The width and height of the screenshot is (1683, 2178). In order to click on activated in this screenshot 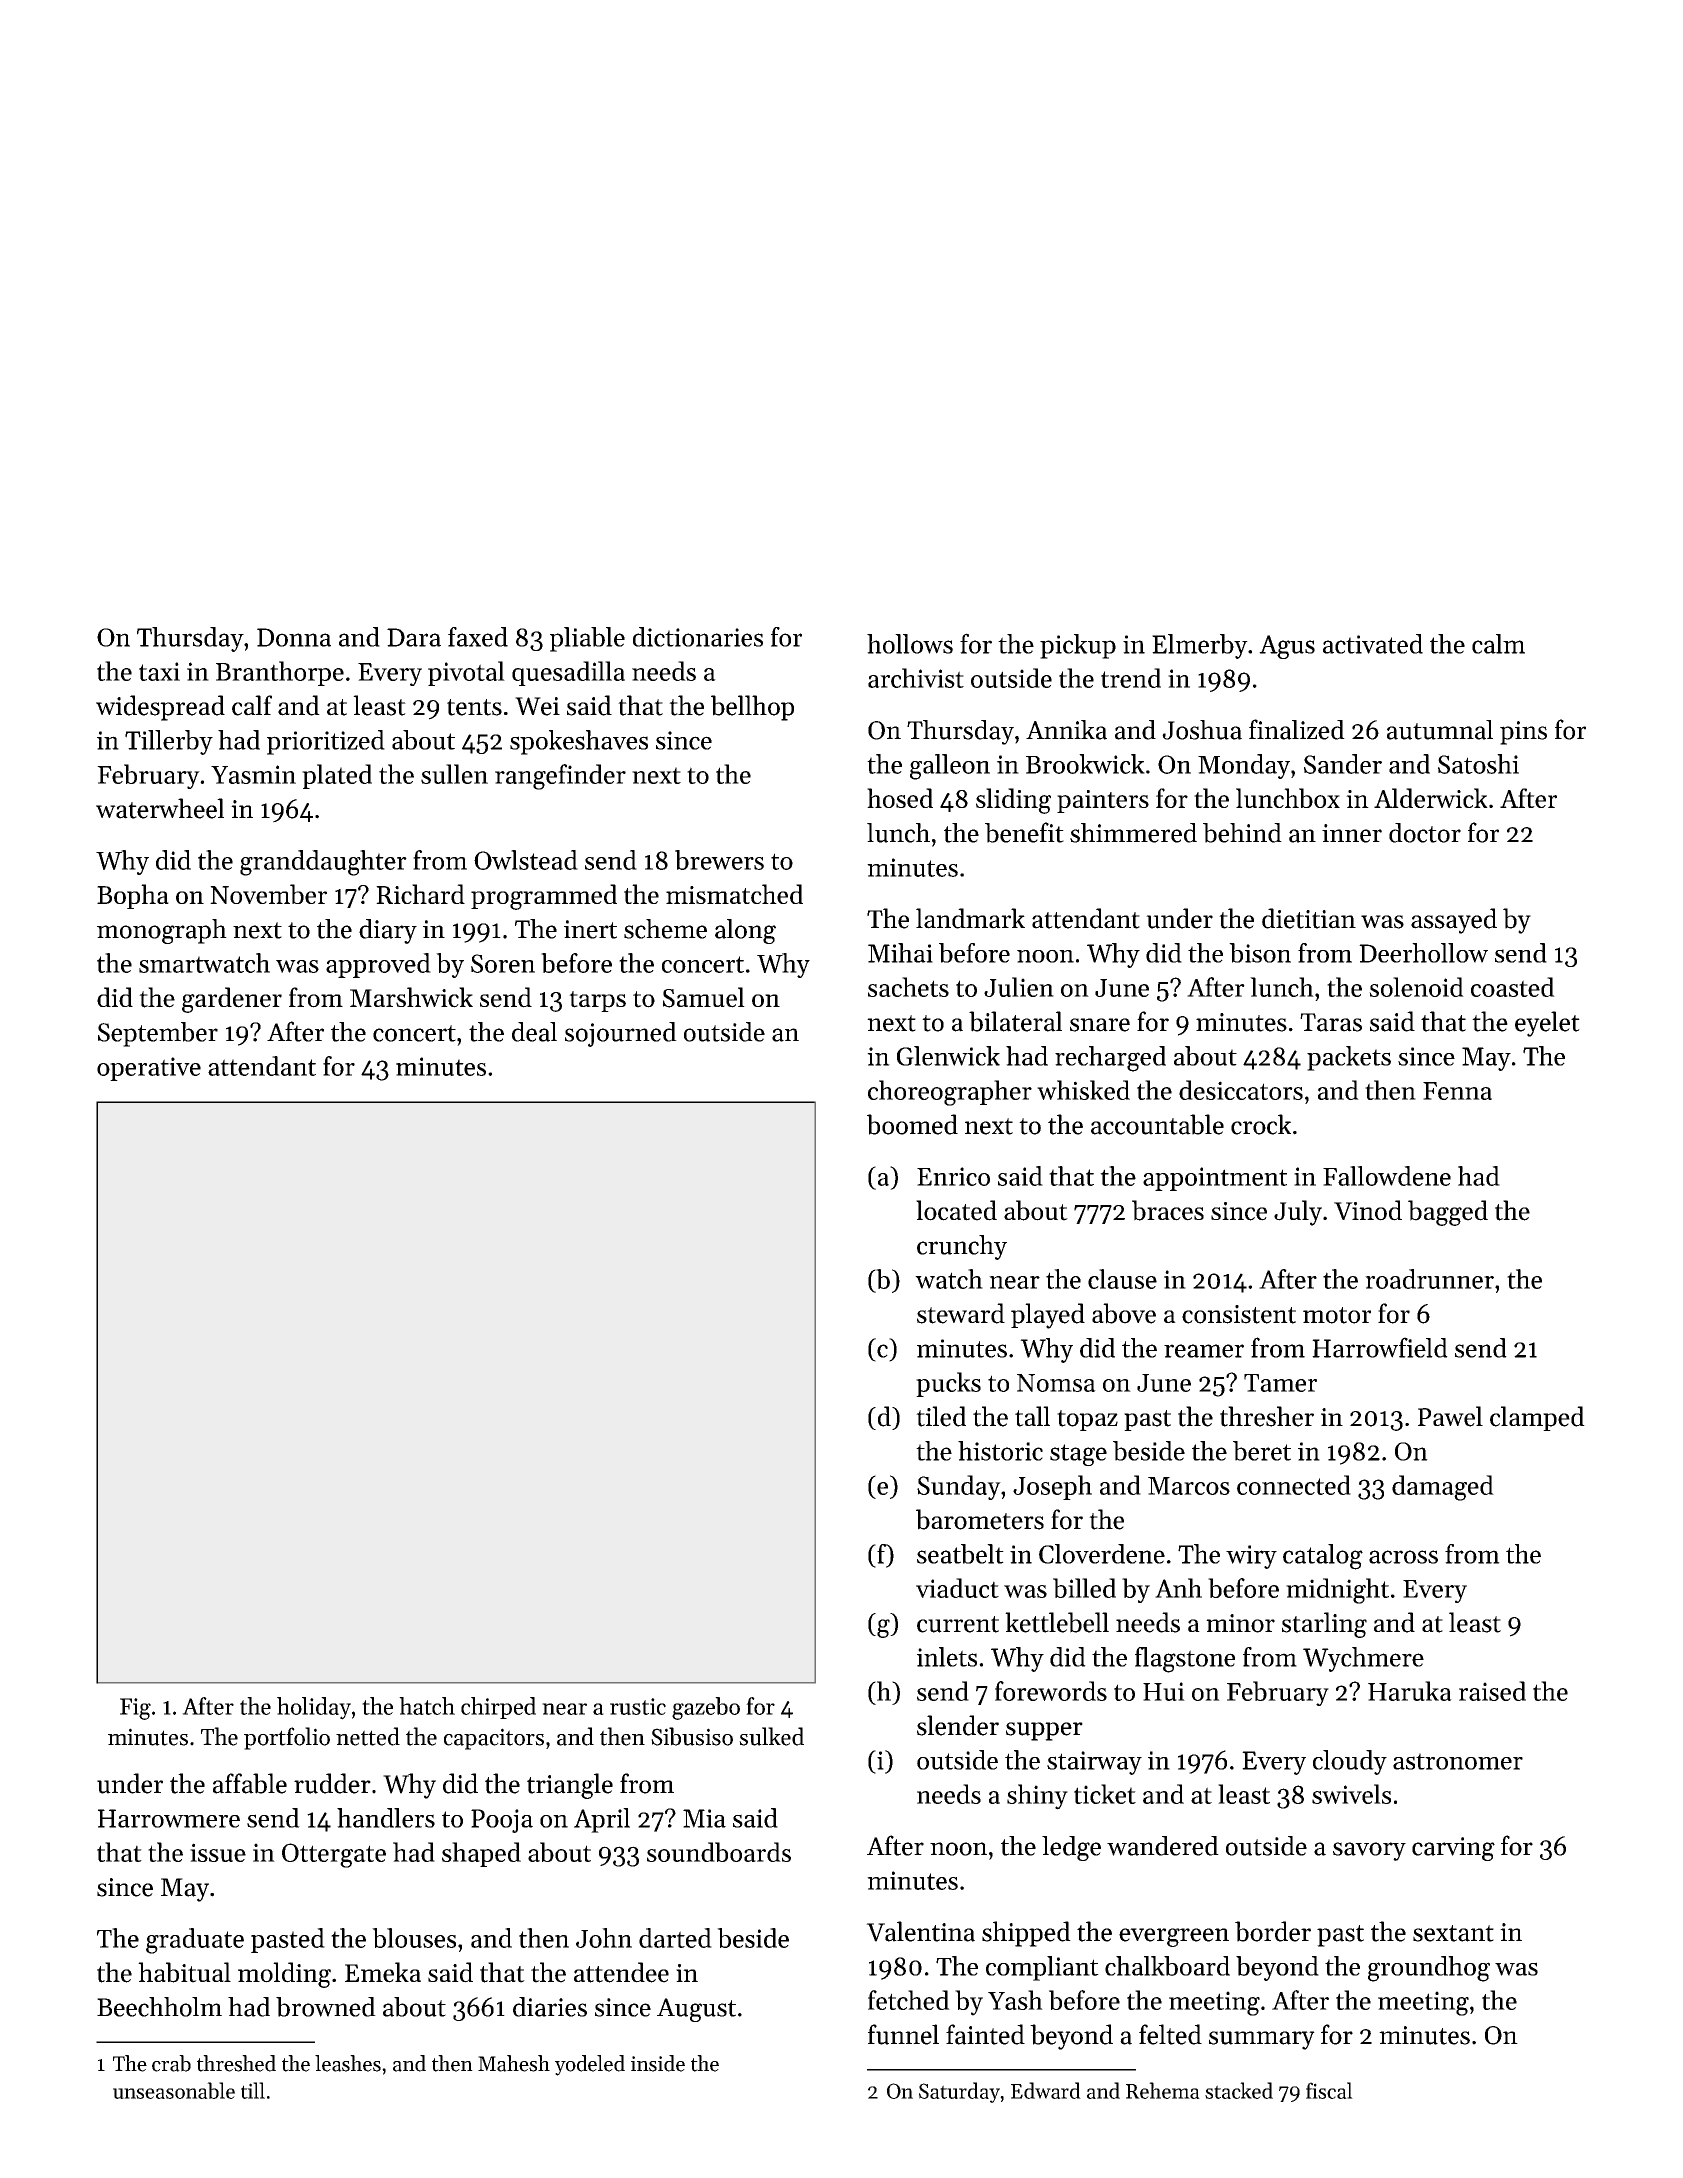, I will do `click(1373, 644)`.
